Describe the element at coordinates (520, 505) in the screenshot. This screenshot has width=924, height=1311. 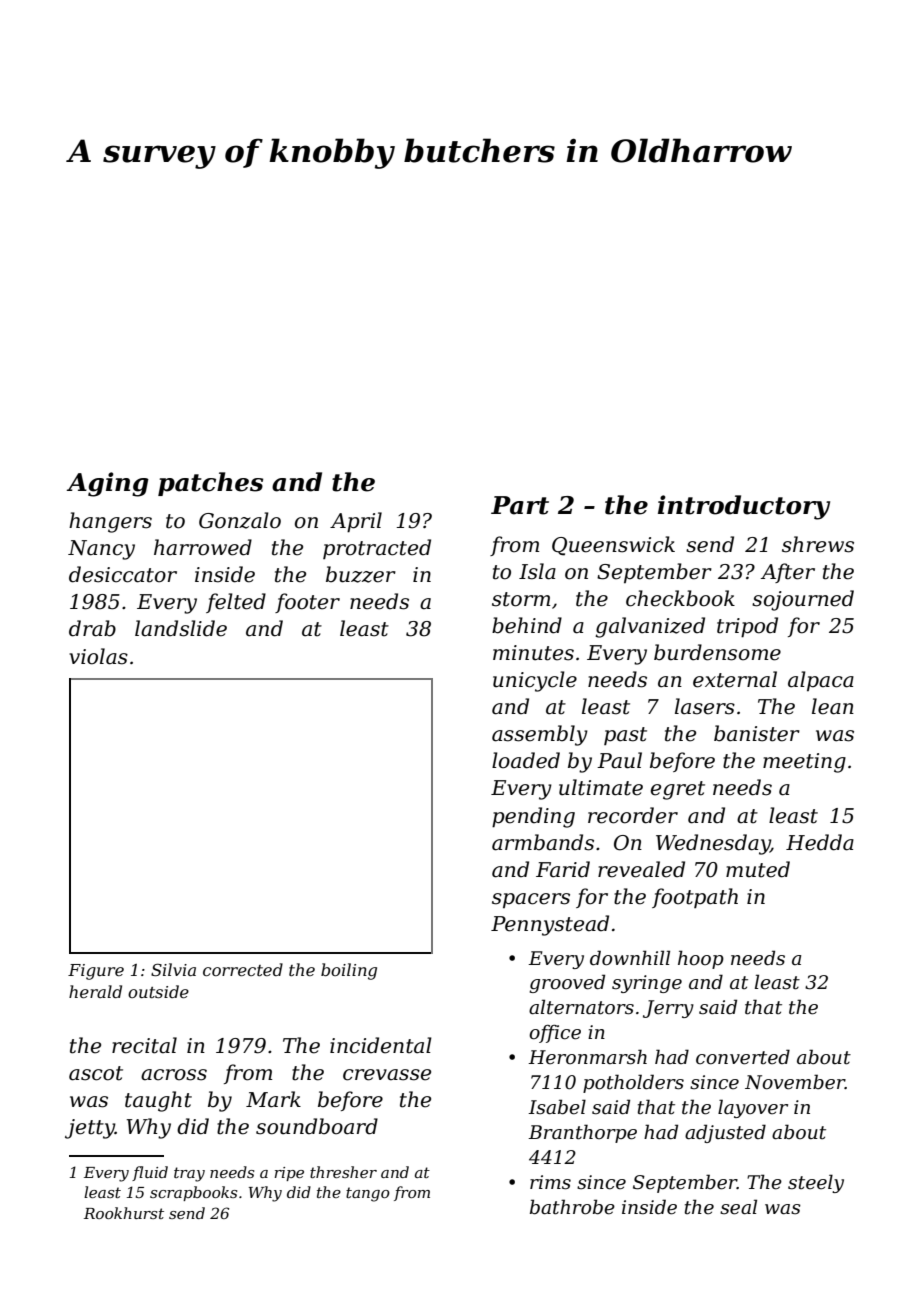
I see `Part` at that location.
